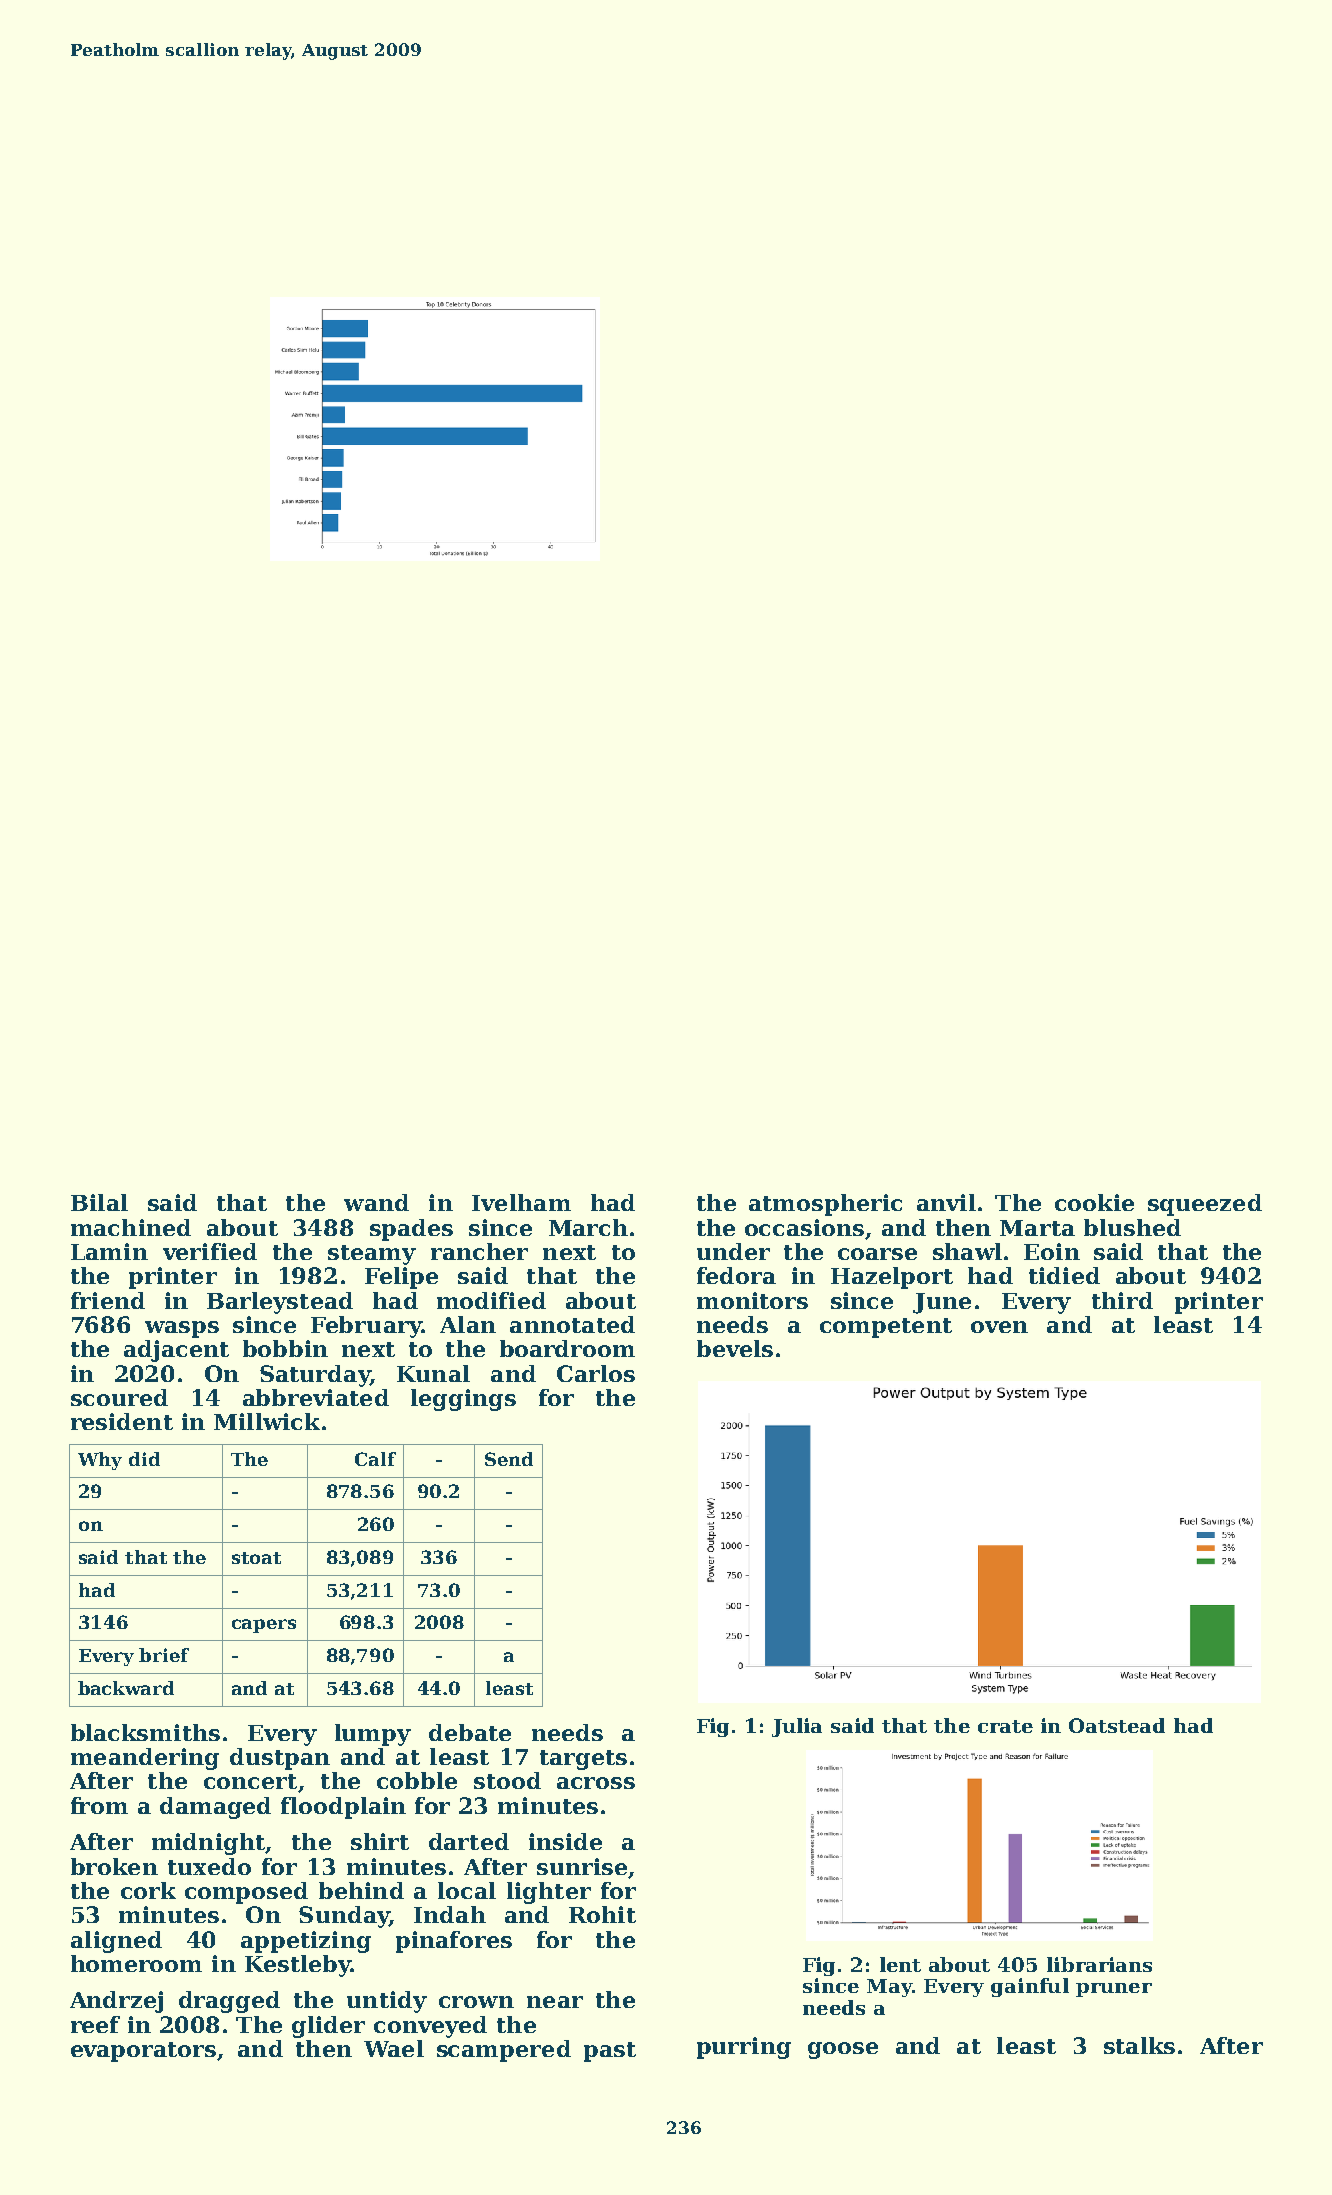  I want to click on debate, so click(470, 1732).
